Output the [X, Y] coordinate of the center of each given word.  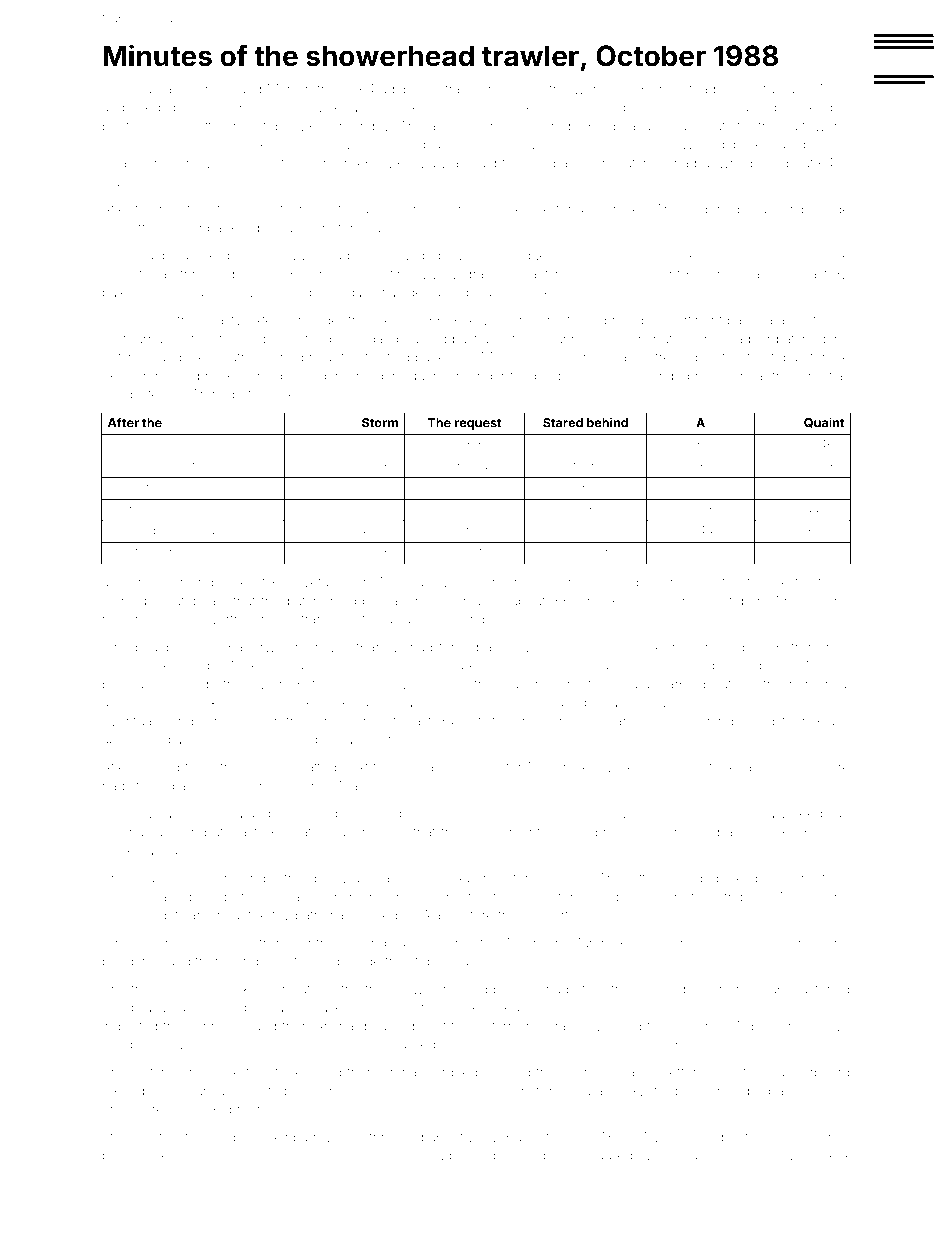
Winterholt [530, 107]
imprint [196, 1156]
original [124, 833]
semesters [439, 814]
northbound [586, 487]
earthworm [816, 126]
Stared [563, 423]
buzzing [661, 584]
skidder [125, 376]
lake [165, 832]
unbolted [692, 832]
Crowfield [624, 813]
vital [714, 813]
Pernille [211, 89]
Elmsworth [209, 619]
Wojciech [470, 583]
